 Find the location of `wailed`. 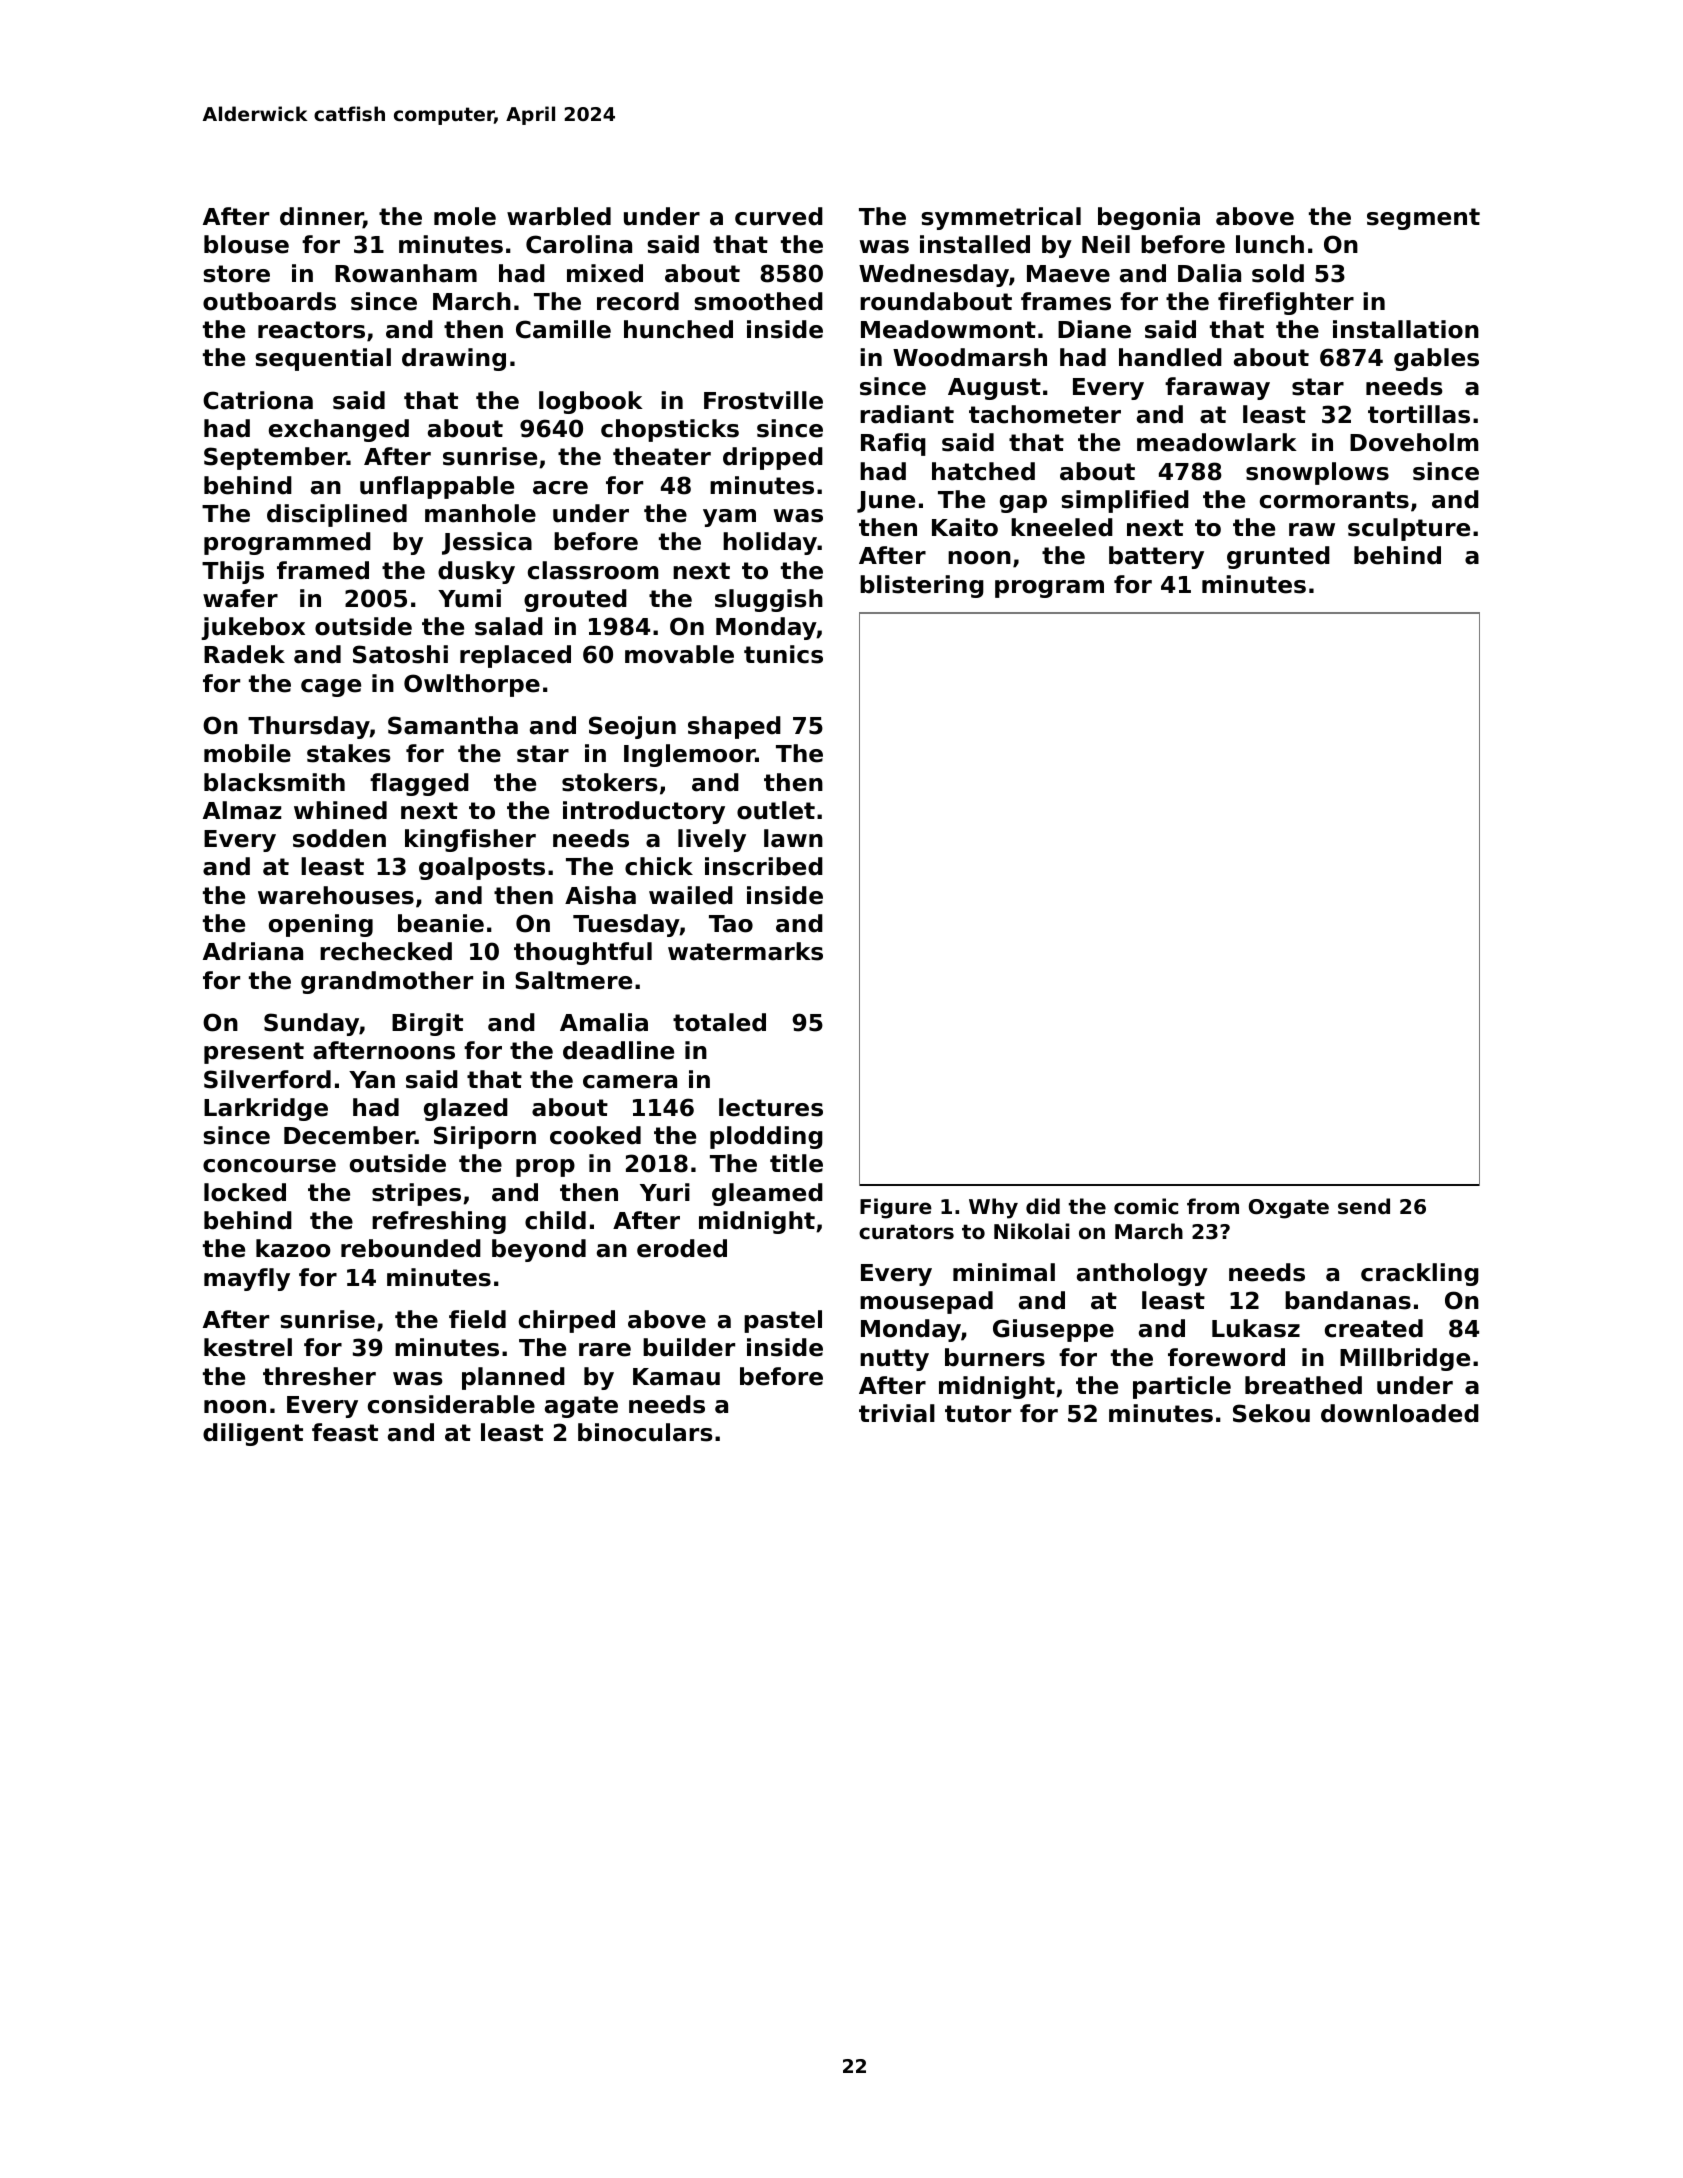

wailed is located at coordinates (691, 895).
